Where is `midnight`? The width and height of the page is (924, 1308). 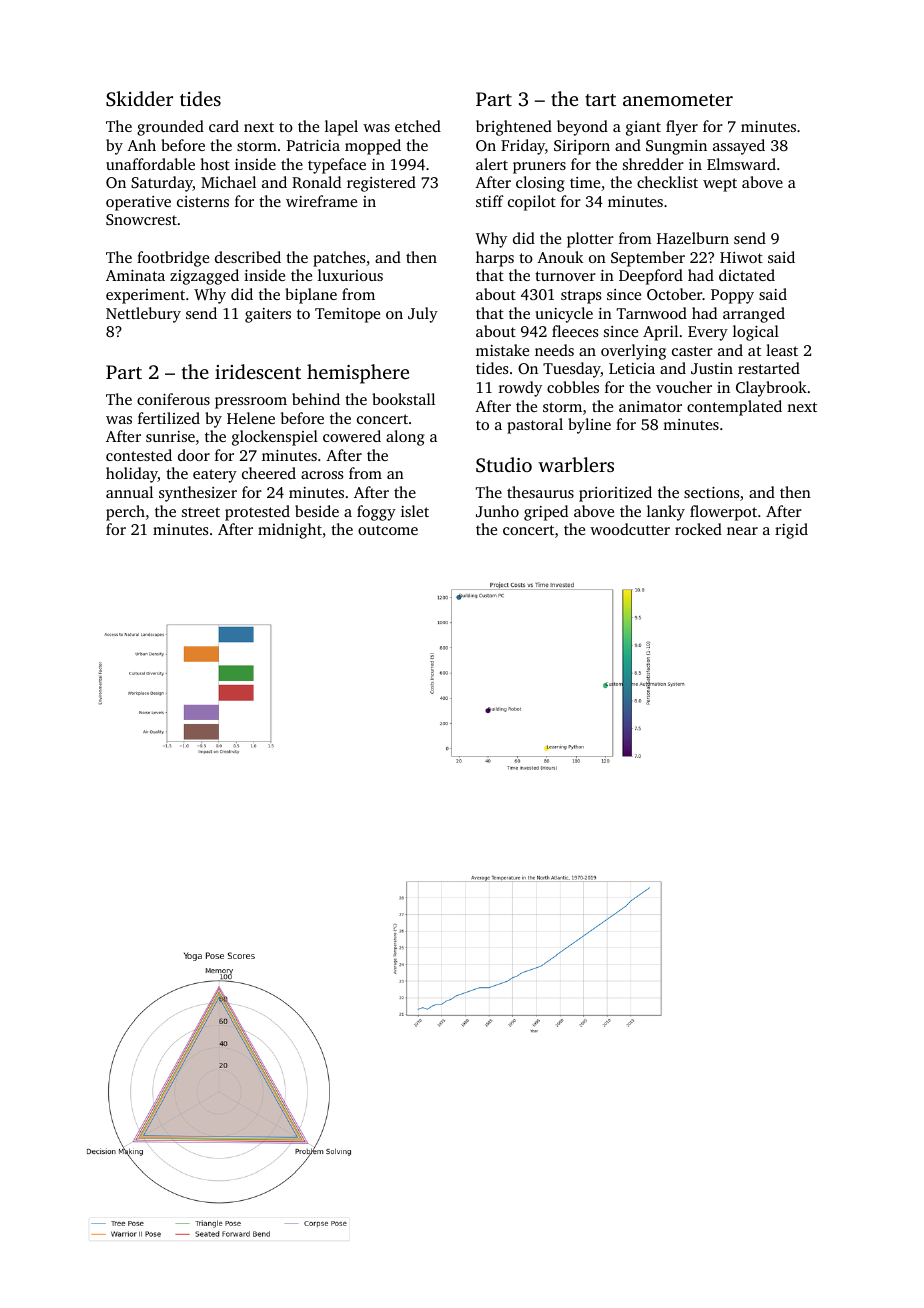
midnight is located at coordinates (290, 531).
